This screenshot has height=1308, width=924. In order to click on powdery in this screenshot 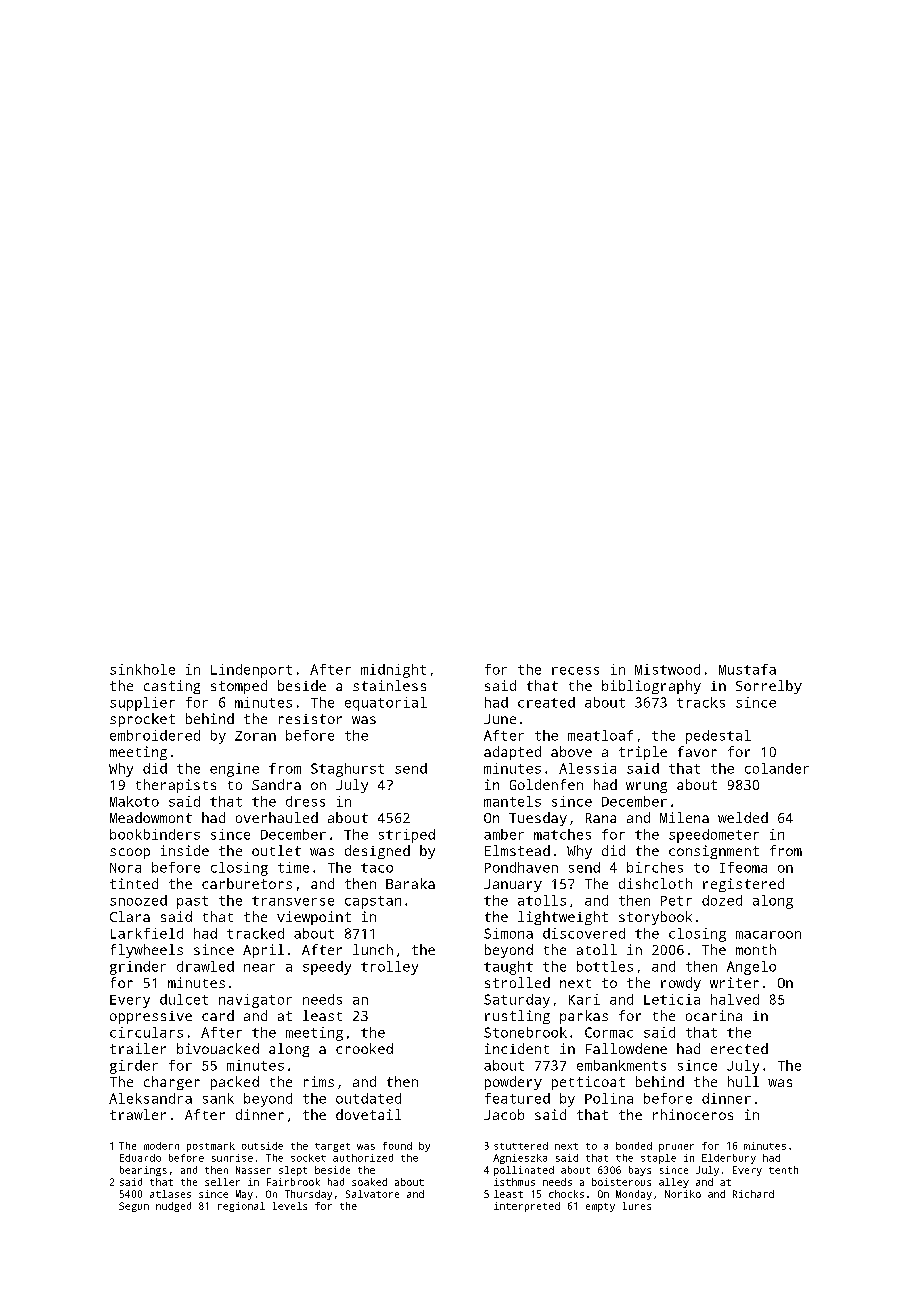, I will do `click(513, 1083)`.
